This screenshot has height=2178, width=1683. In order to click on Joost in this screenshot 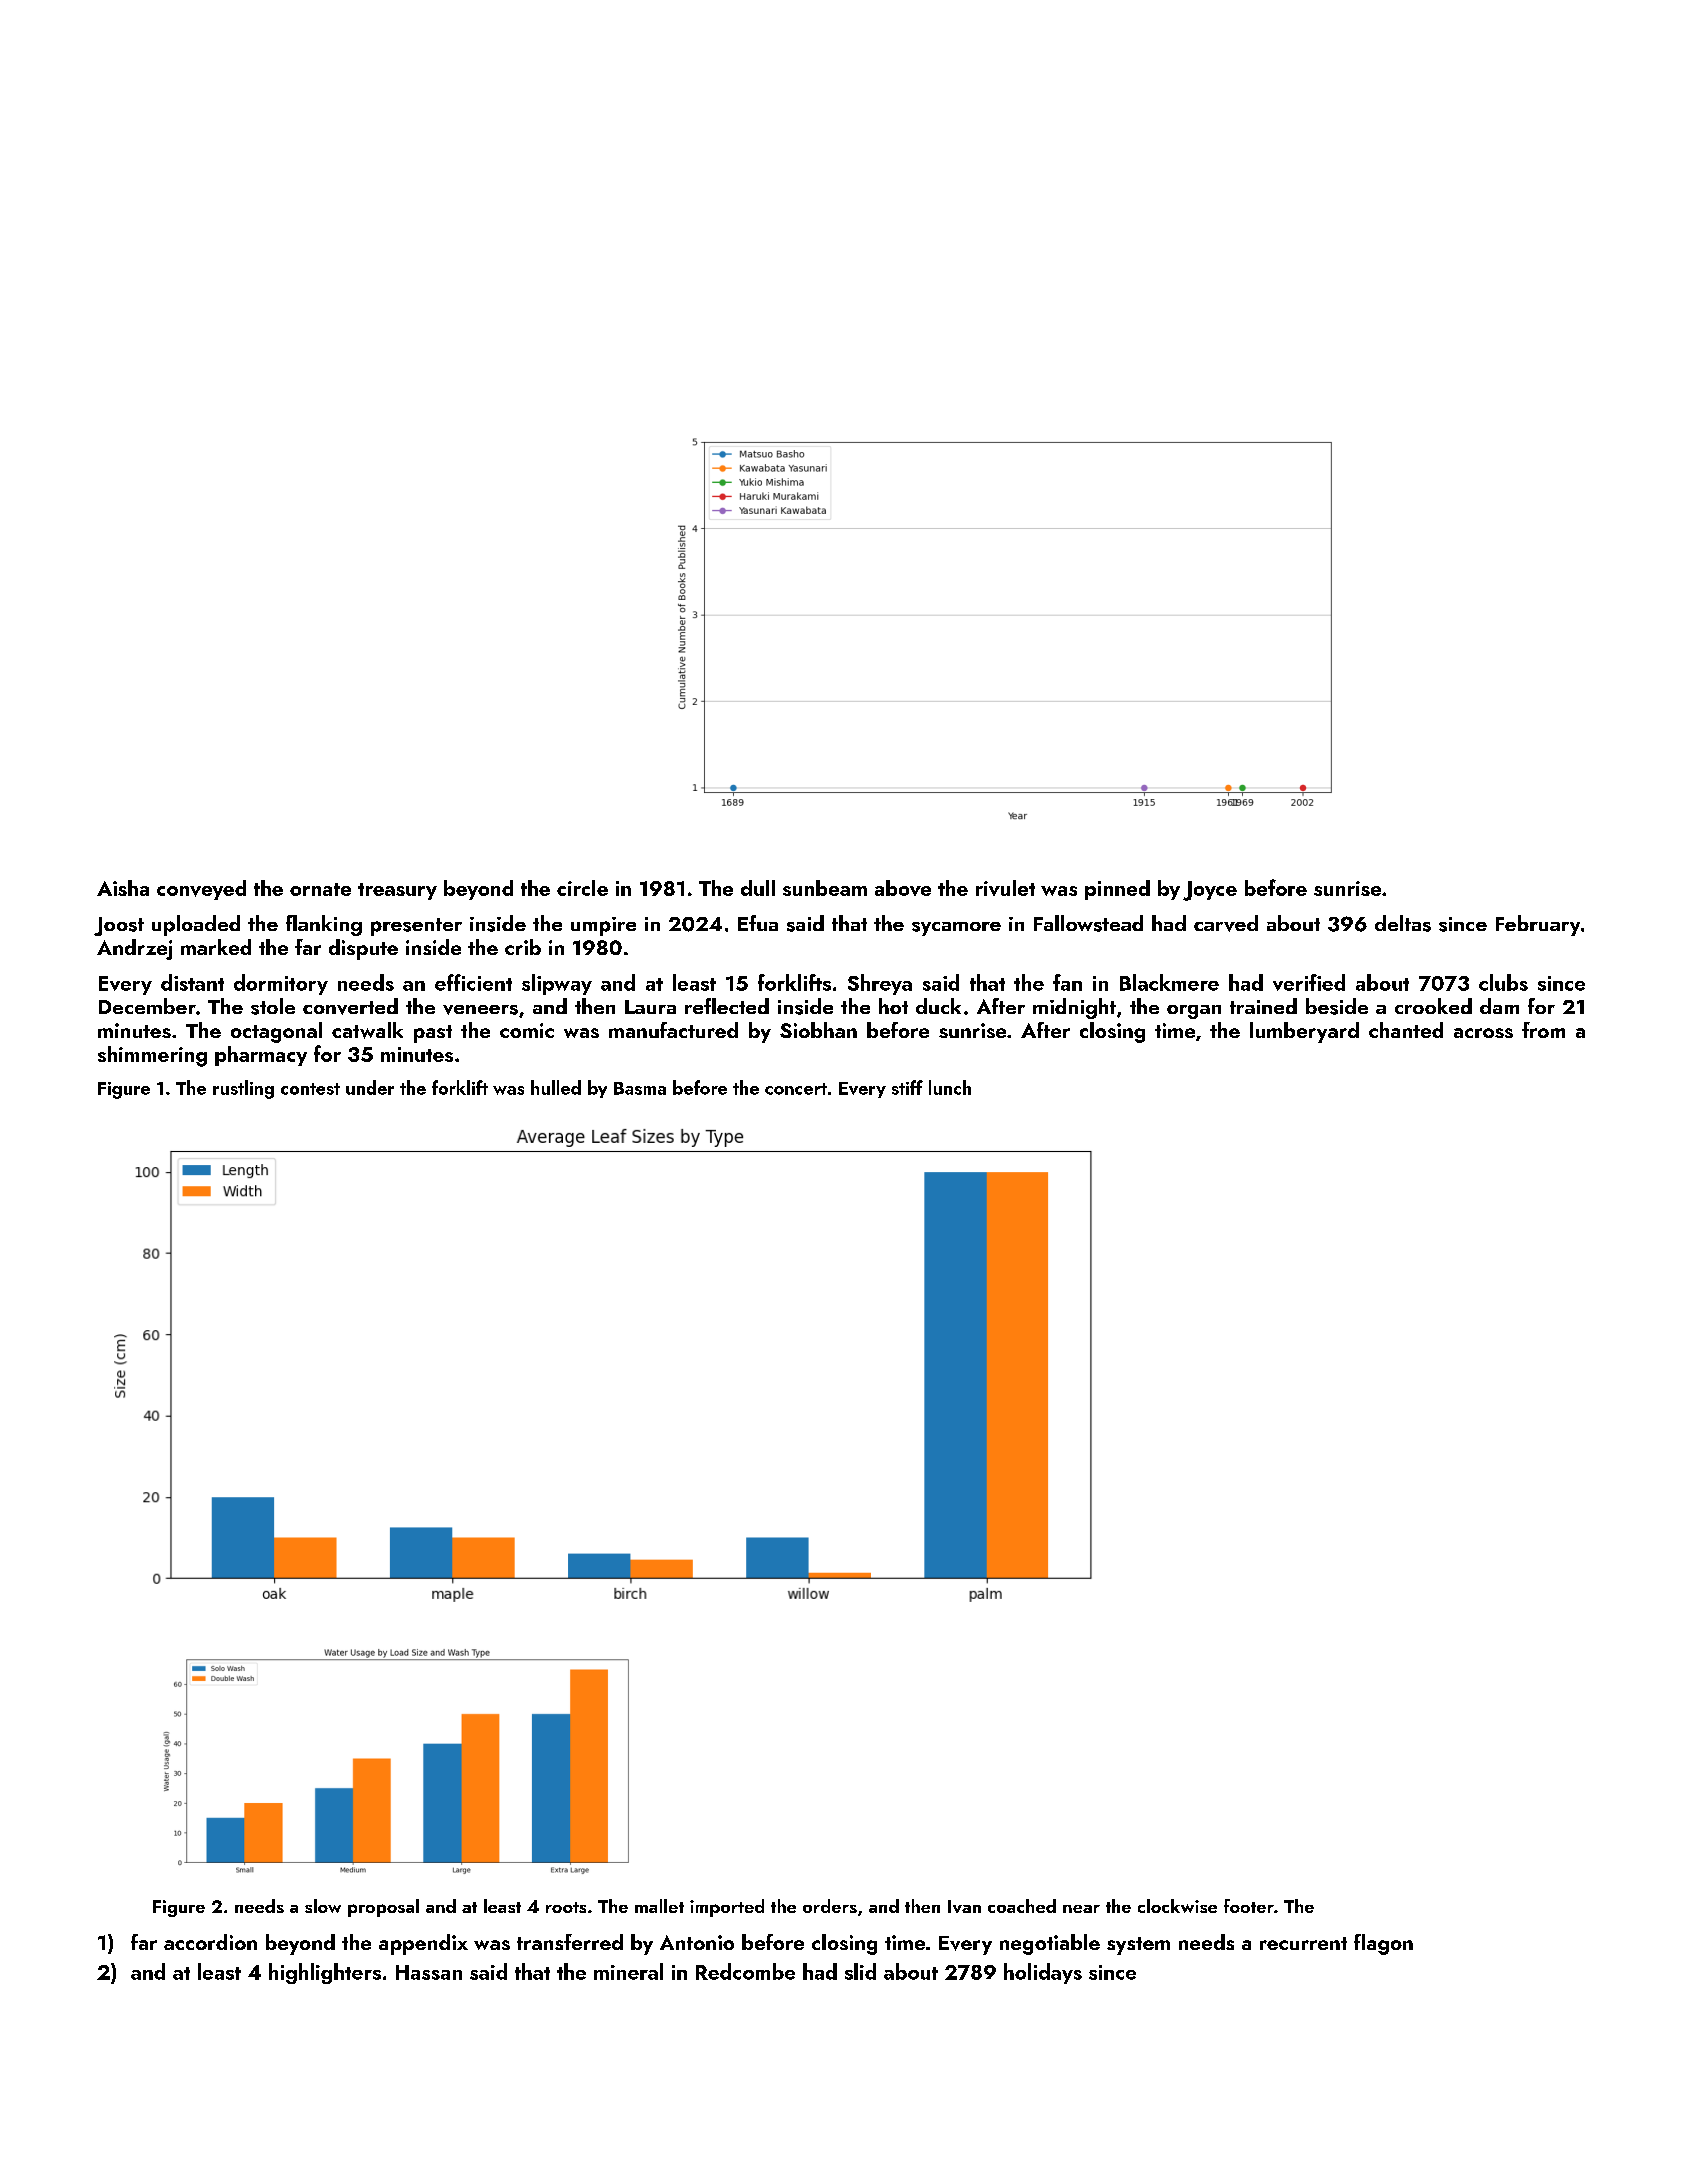, I will do `click(119, 926)`.
